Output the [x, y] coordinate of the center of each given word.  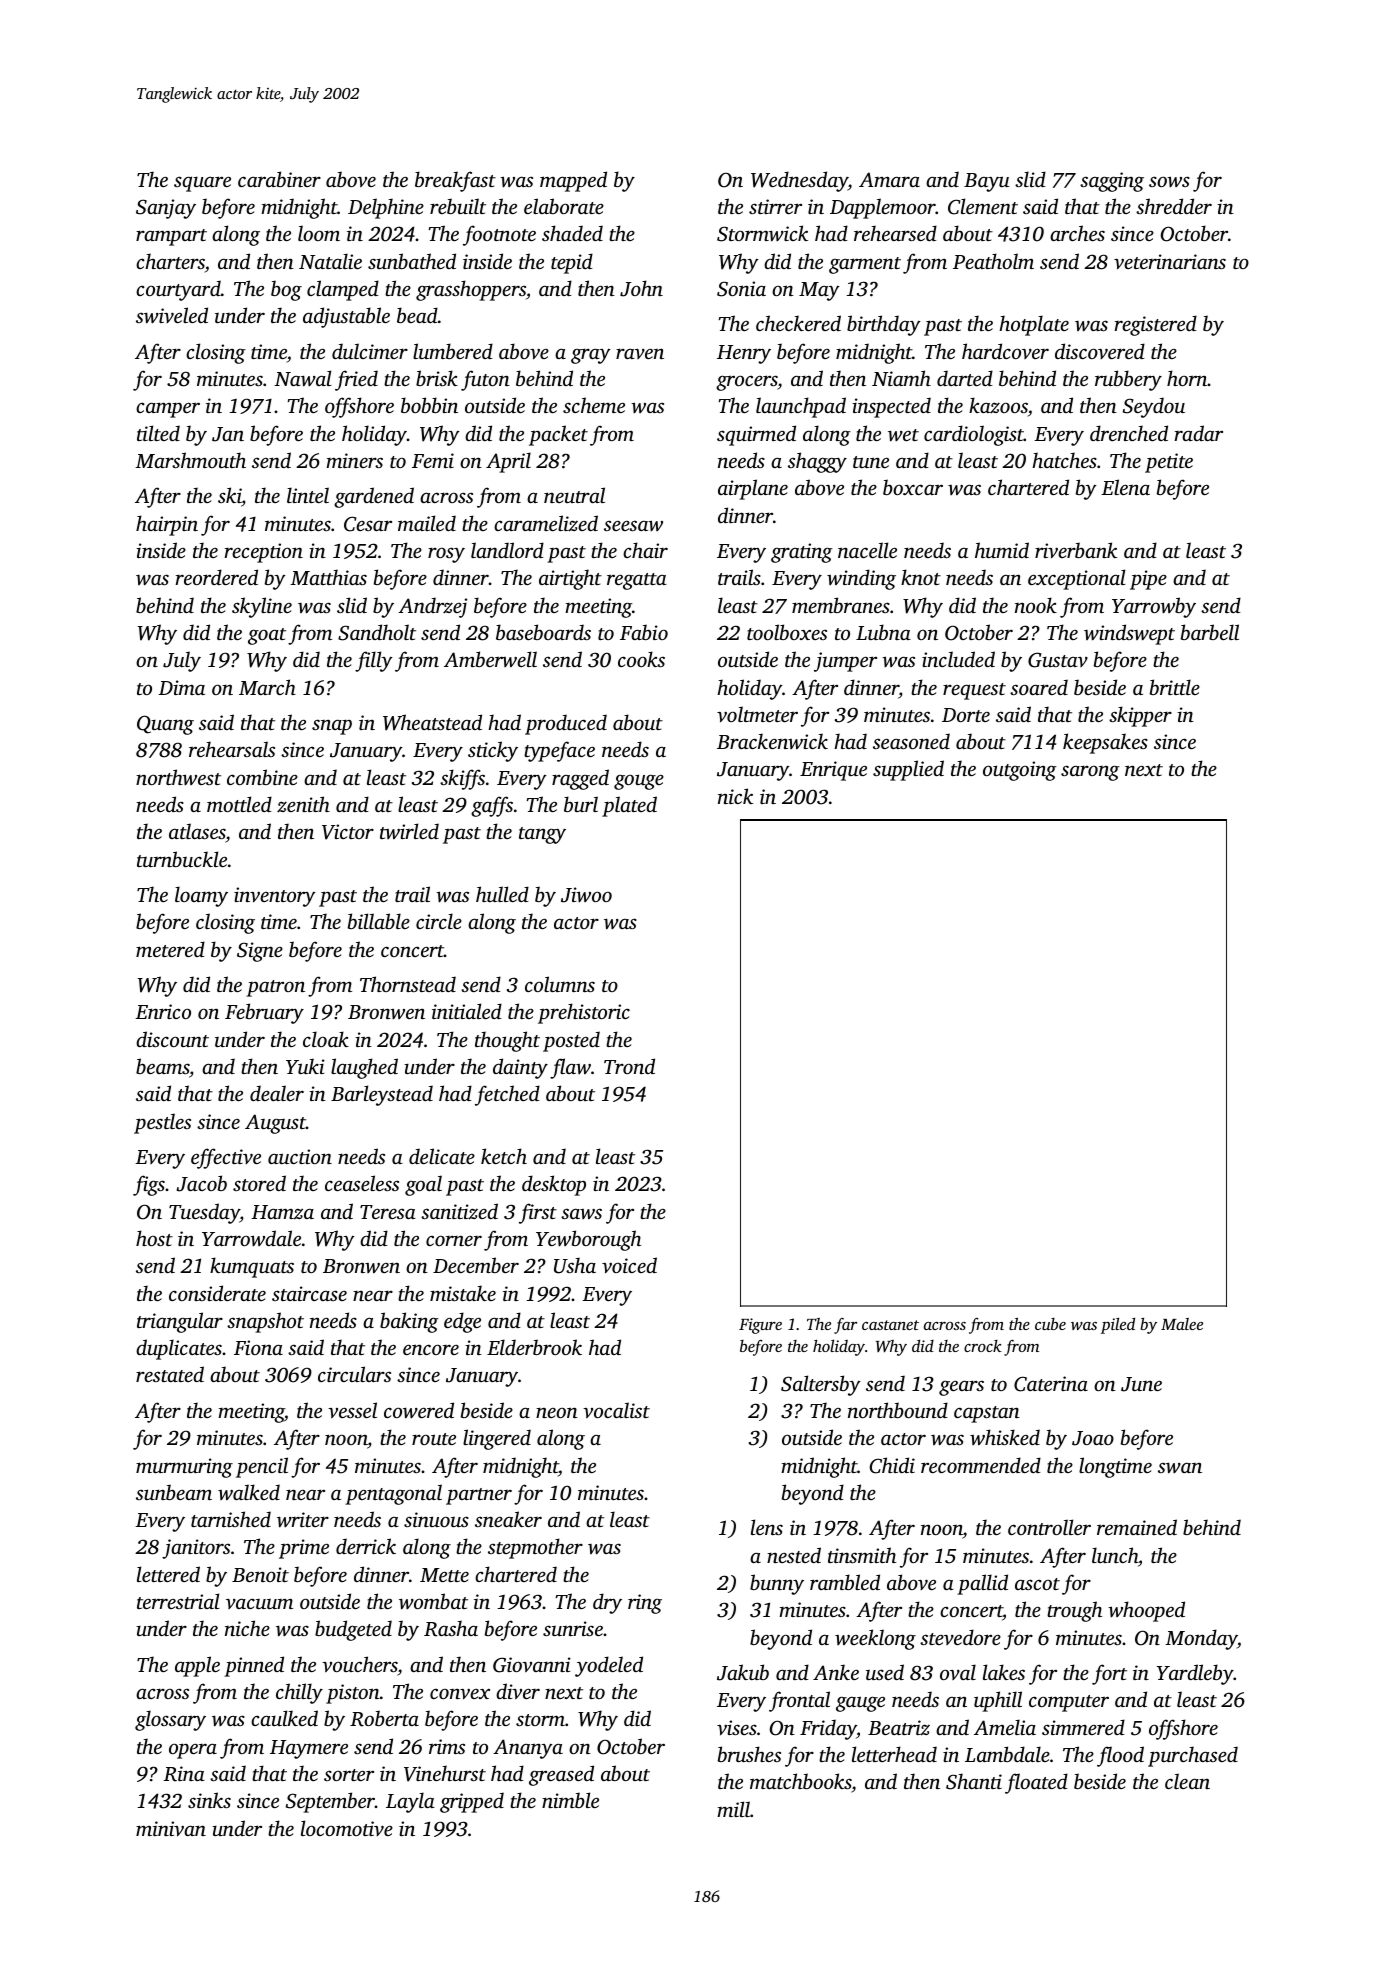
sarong [1090, 773]
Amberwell [490, 659]
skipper [1140, 716]
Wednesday [799, 181]
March [267, 687]
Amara [889, 179]
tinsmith [862, 1555]
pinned [254, 1666]
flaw [570, 1068]
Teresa [388, 1212]
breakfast [455, 181]
